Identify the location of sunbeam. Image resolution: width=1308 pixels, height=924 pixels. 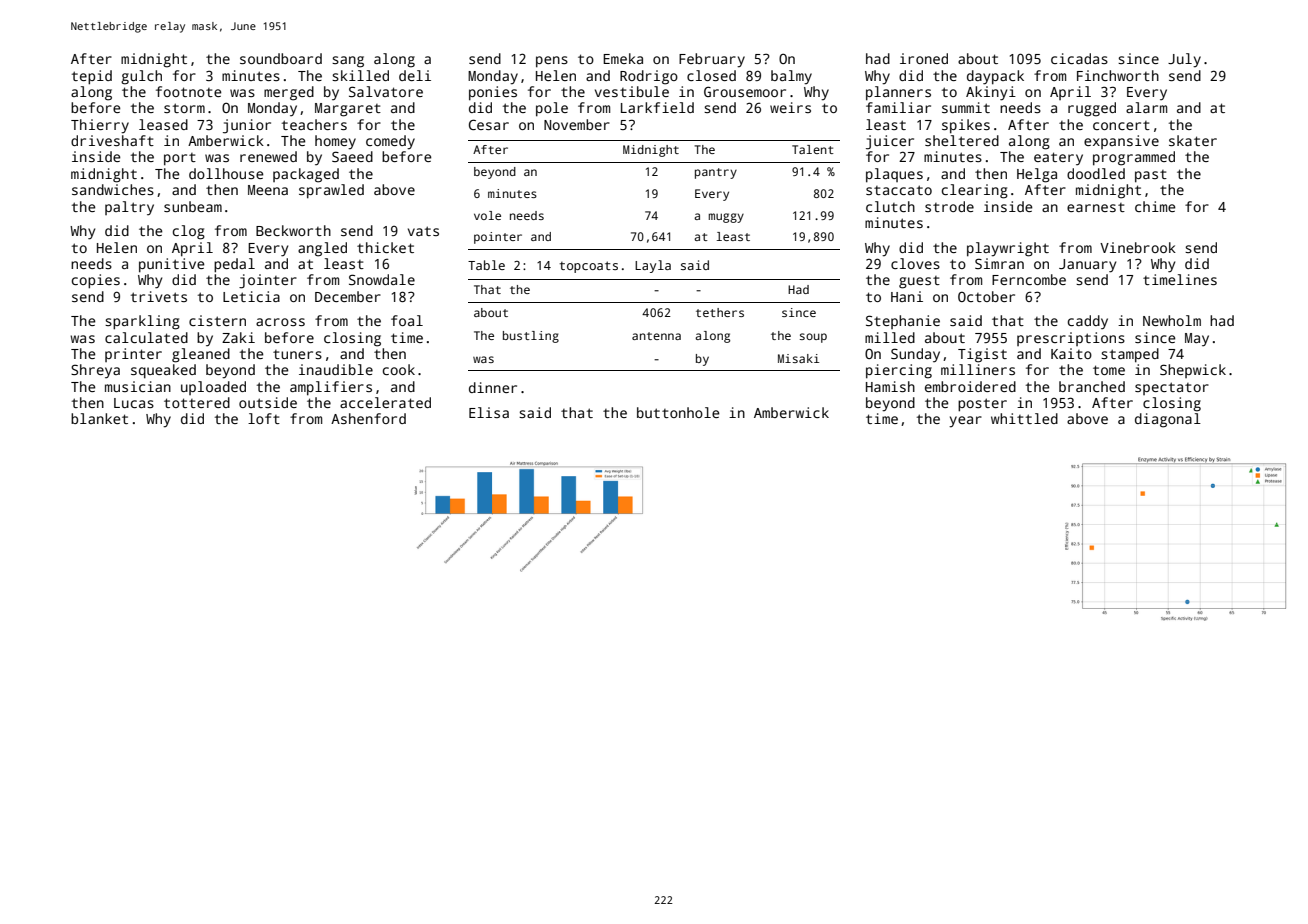
(193, 206).
